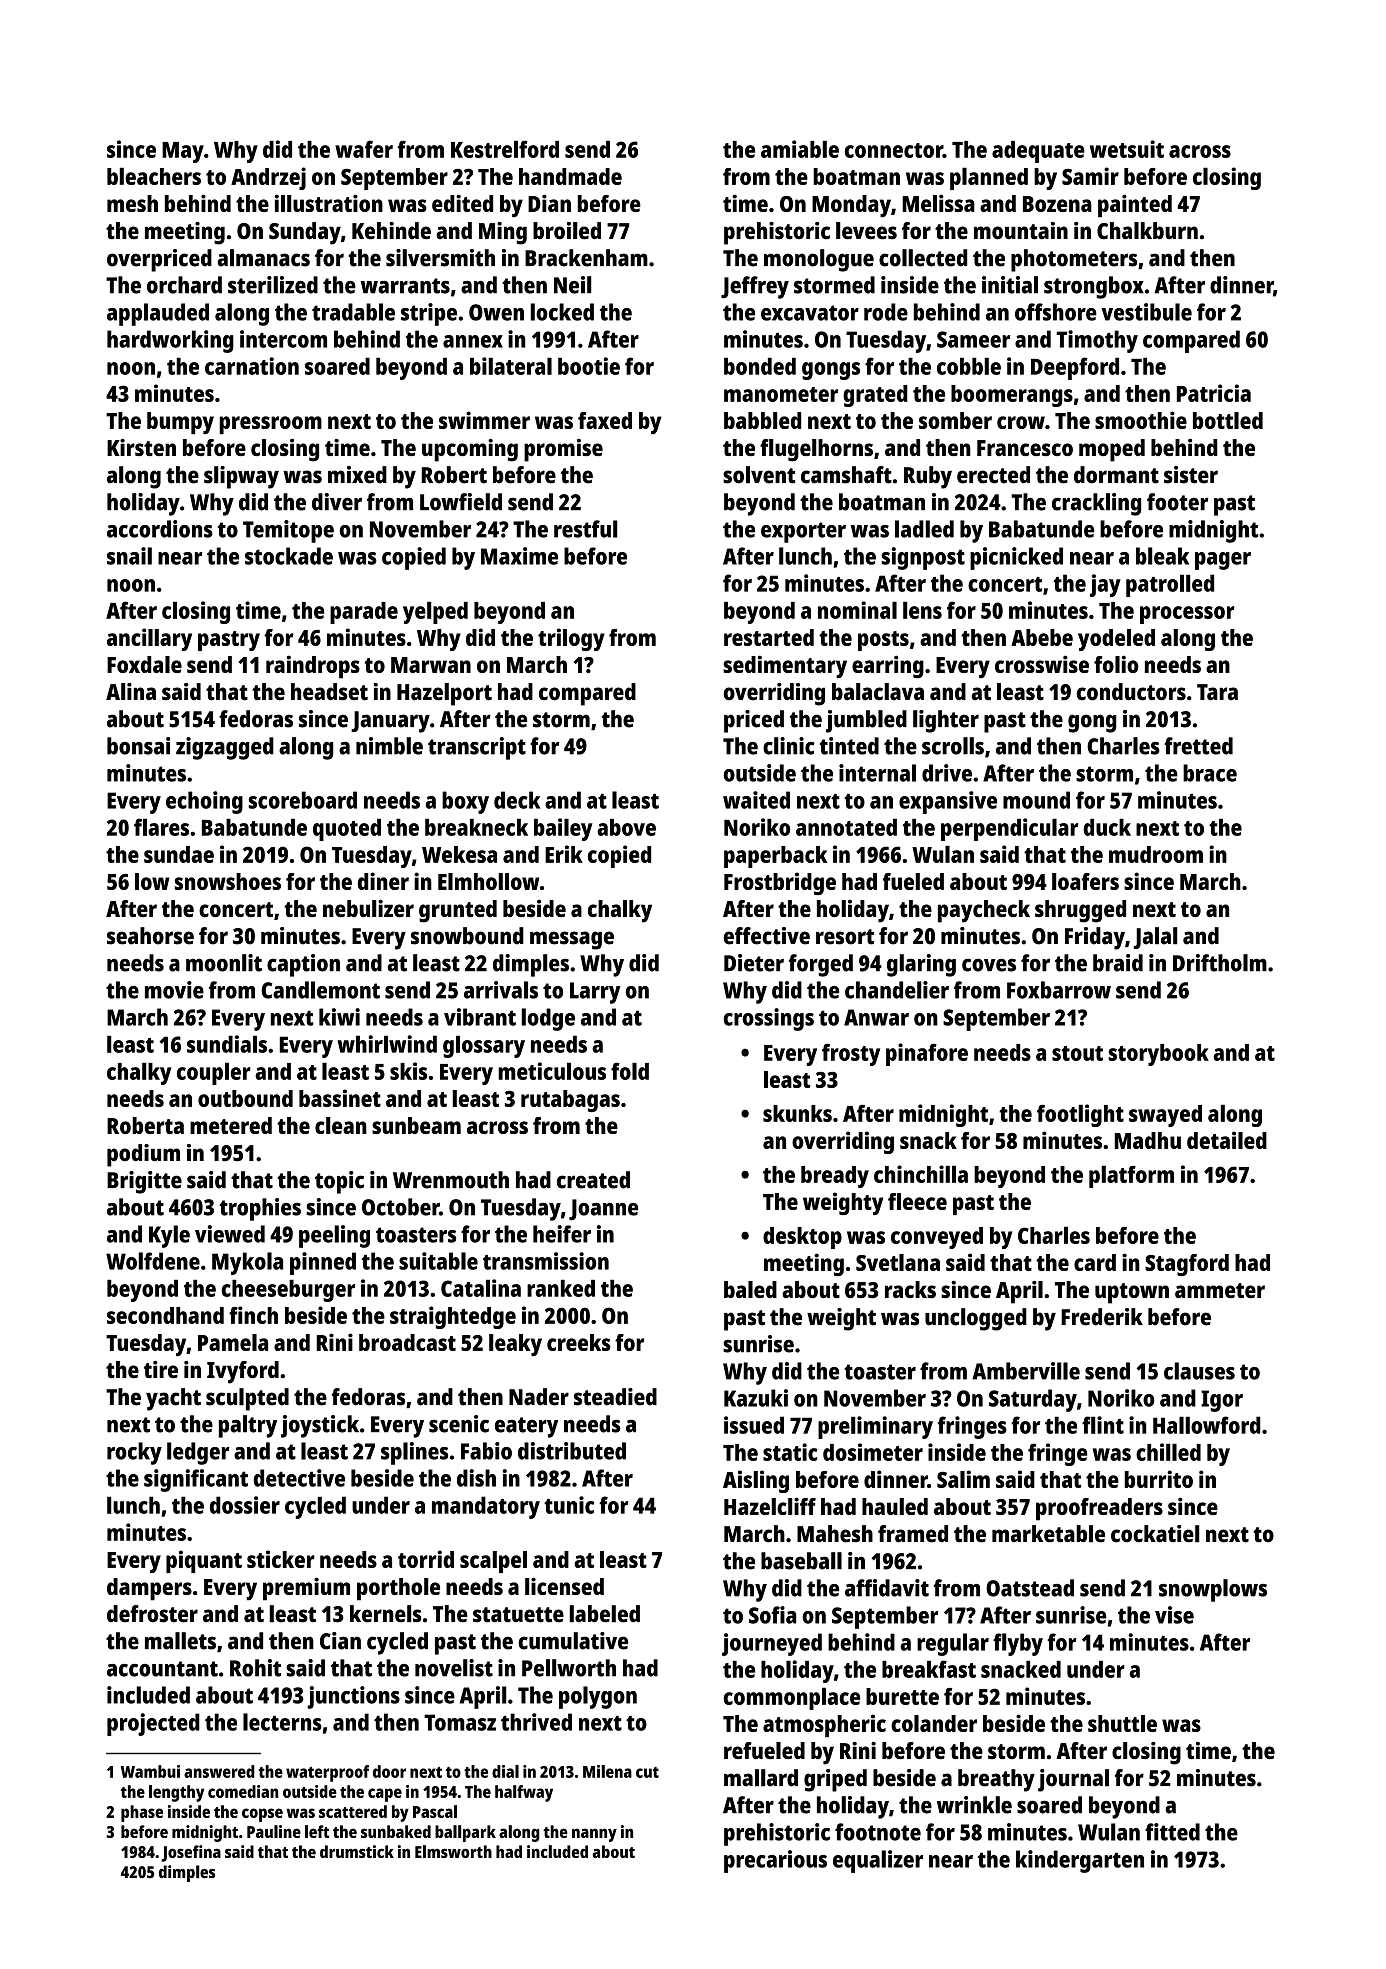  Describe the element at coordinates (255, 1668) in the page. I see `Rohit` at that location.
